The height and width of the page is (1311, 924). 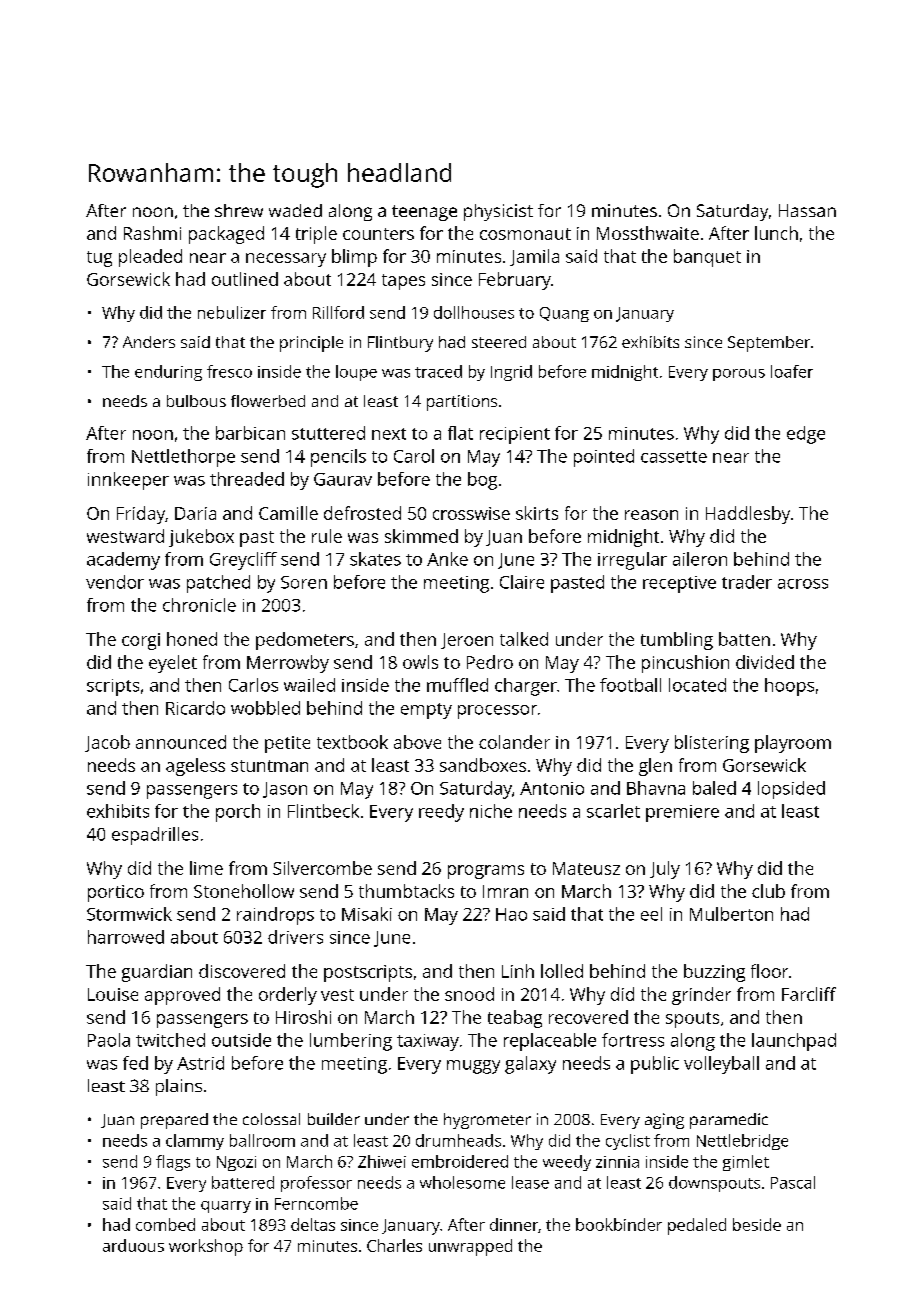 What do you see at coordinates (769, 344) in the page?
I see `September` at bounding box center [769, 344].
